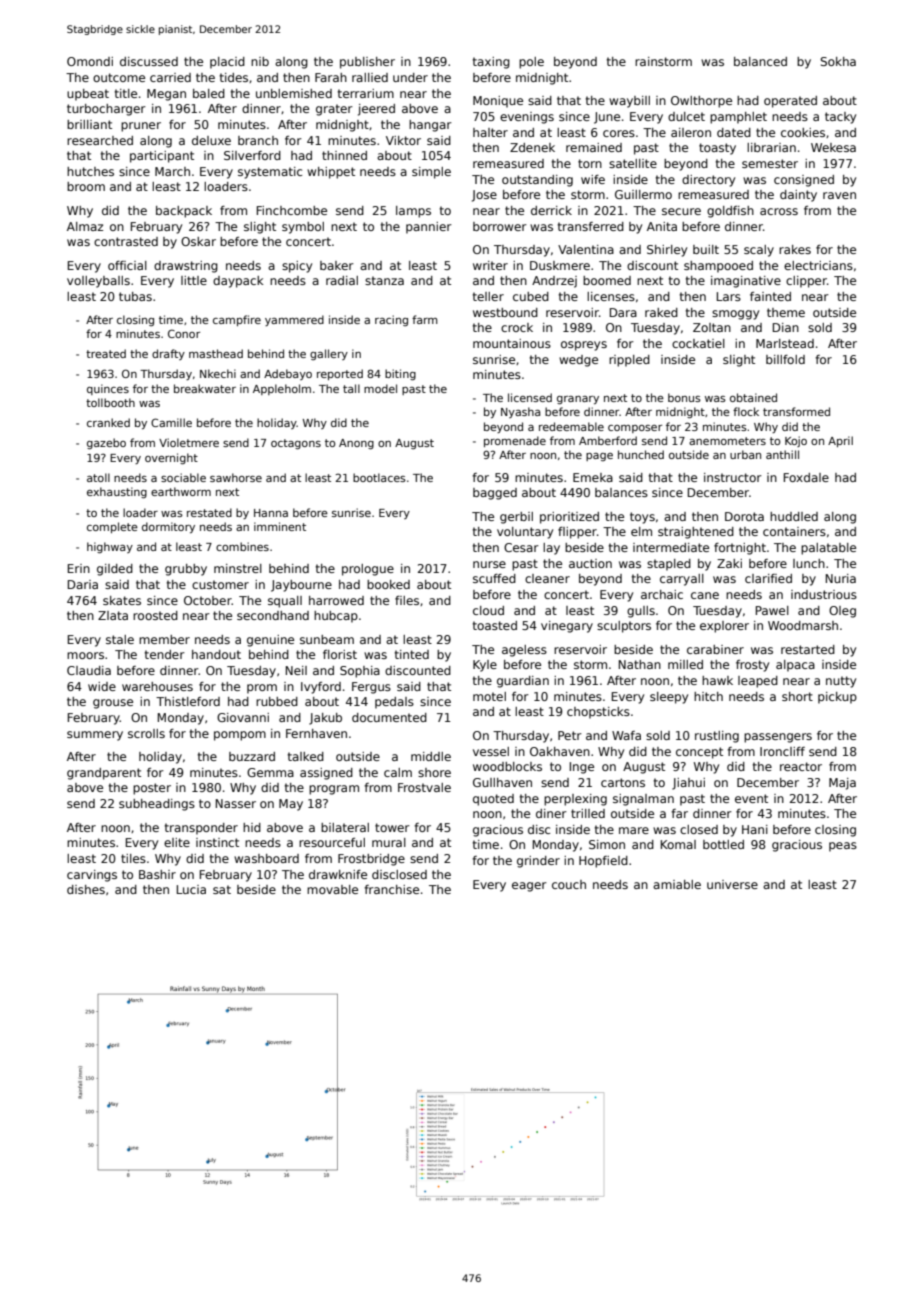 The width and height of the document is (924, 1308). Describe the element at coordinates (790, 102) in the document. I see `operated` at that location.
